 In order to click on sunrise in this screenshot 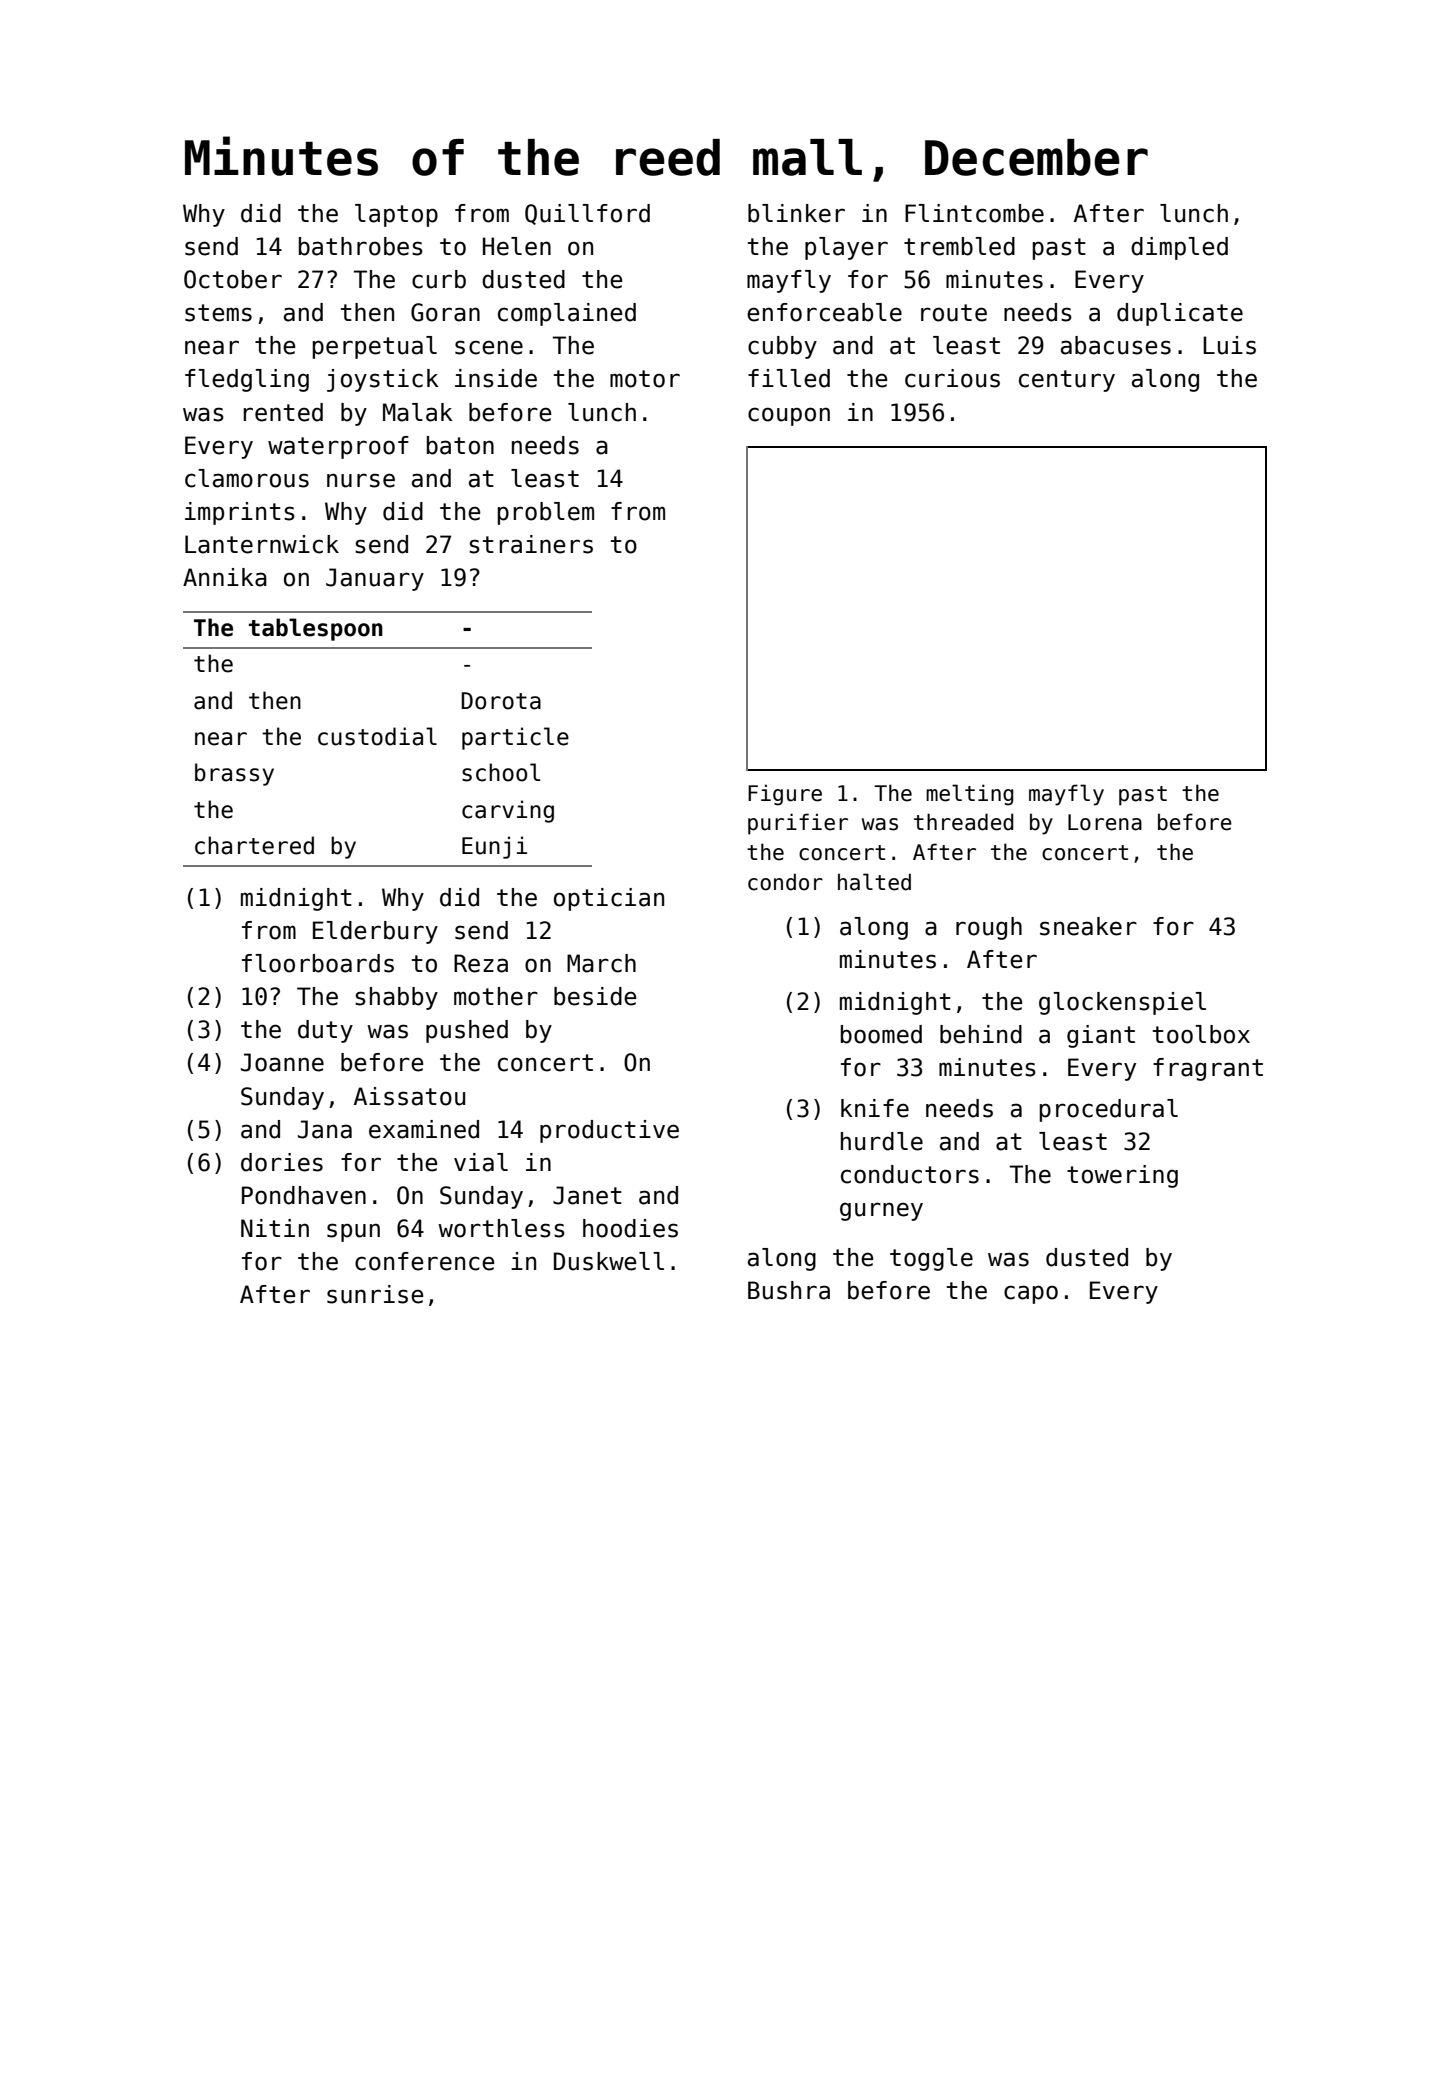, I will do `click(375, 1294)`.
